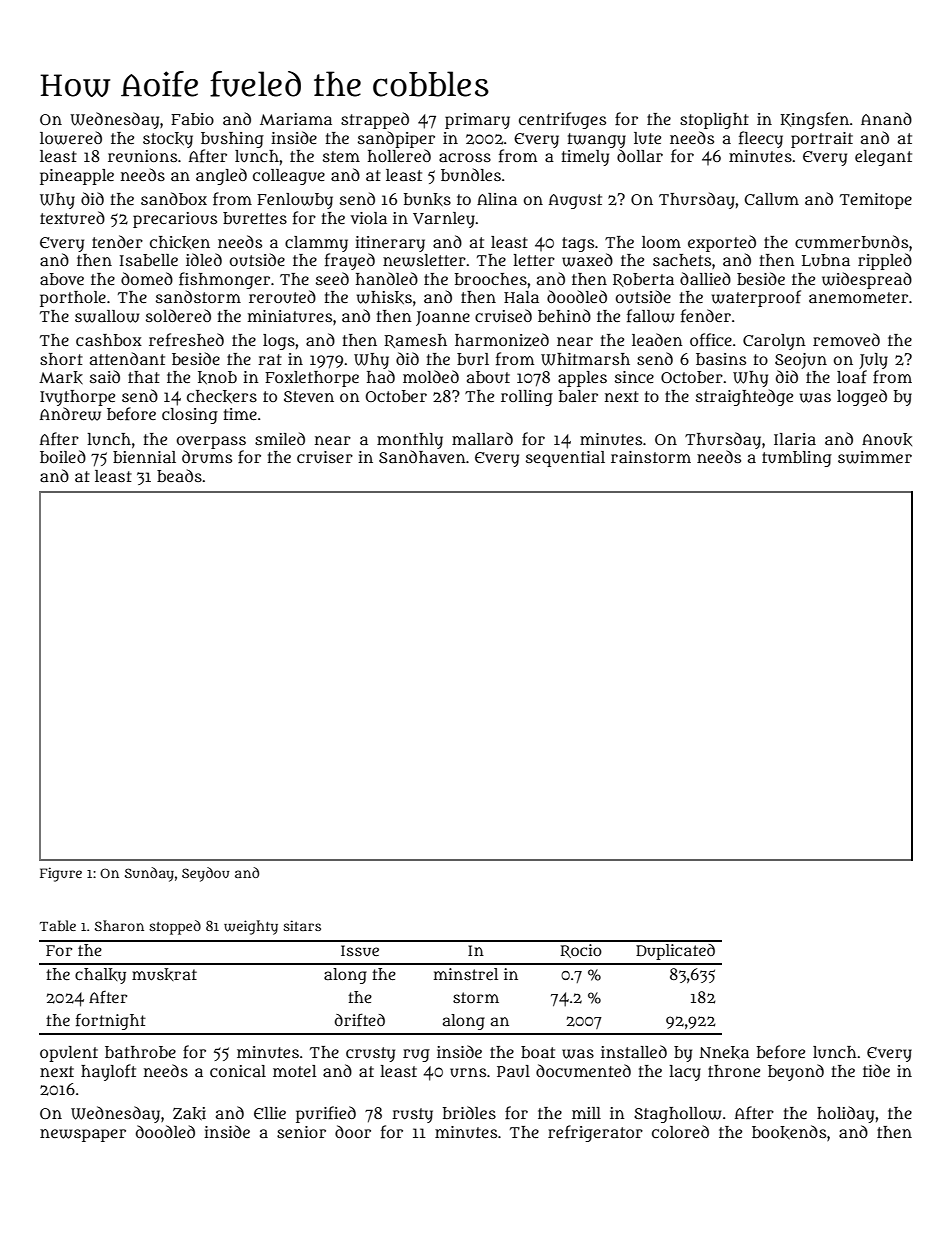 The width and height of the screenshot is (952, 1233). Describe the element at coordinates (744, 397) in the screenshot. I see `straightedge` at that location.
